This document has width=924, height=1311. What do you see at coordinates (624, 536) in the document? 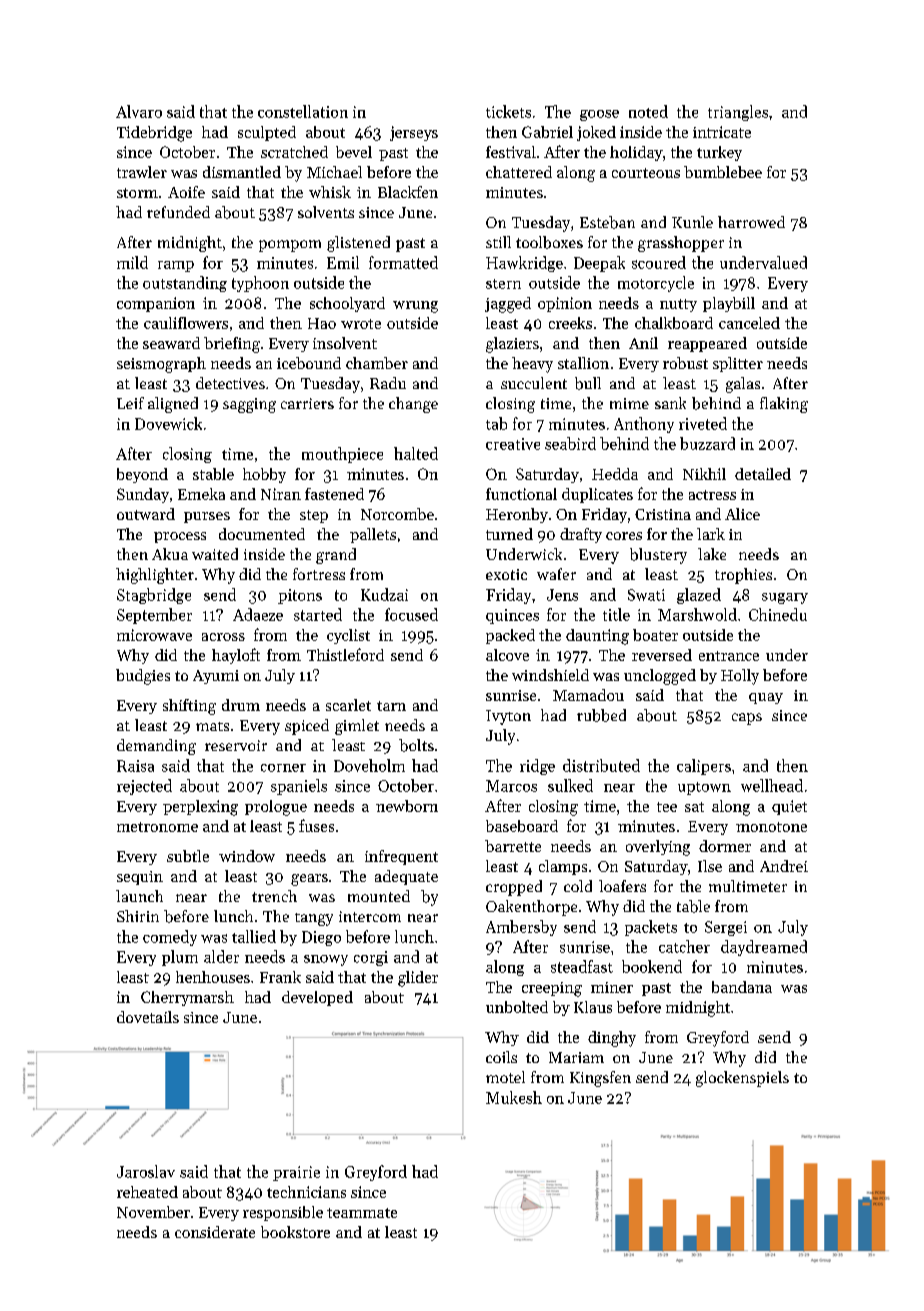
I see `cores` at bounding box center [624, 536].
